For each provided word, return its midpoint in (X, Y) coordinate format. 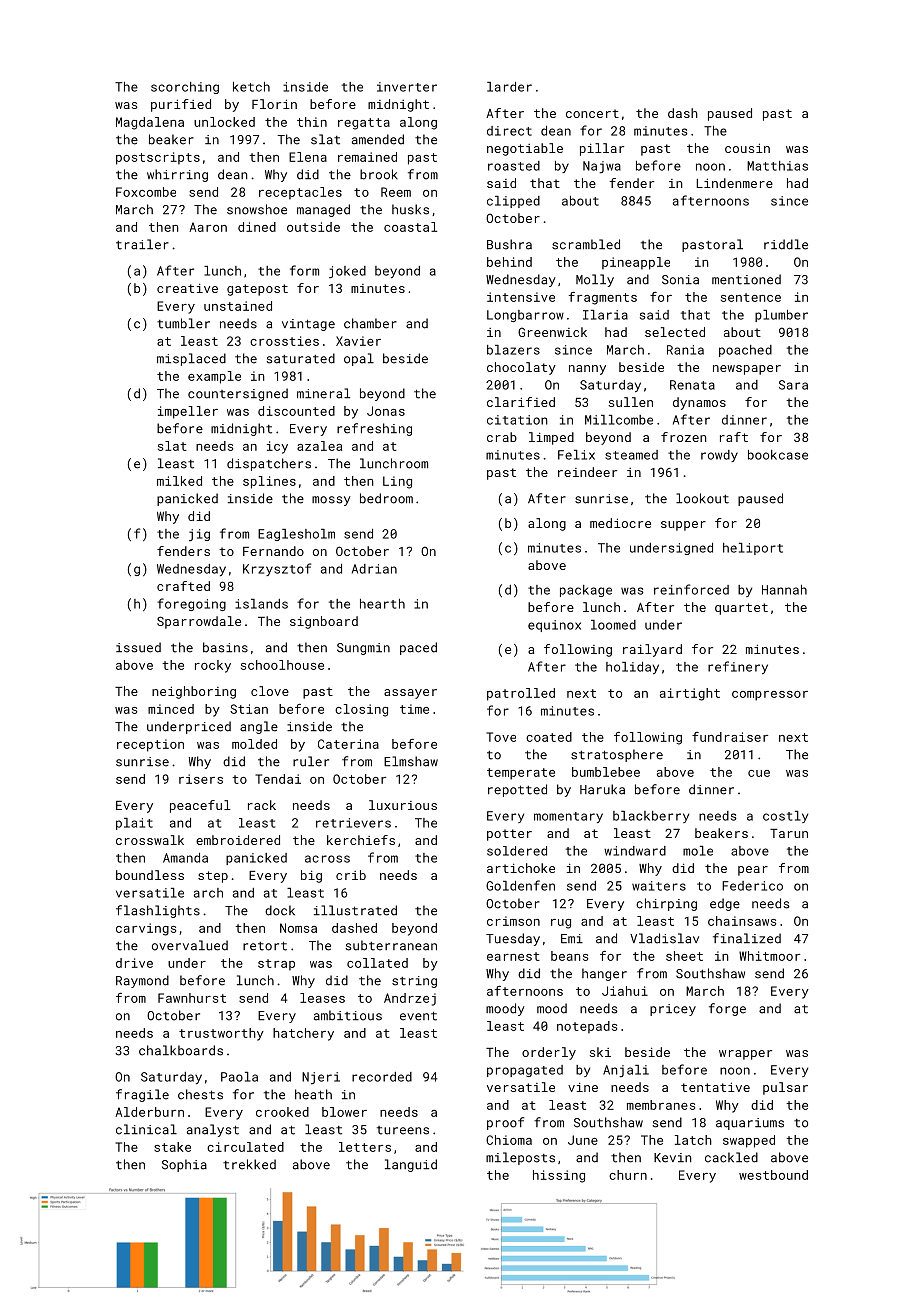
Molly (595, 280)
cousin (747, 148)
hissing (559, 1176)
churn (628, 1175)
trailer (142, 244)
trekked (249, 1164)
